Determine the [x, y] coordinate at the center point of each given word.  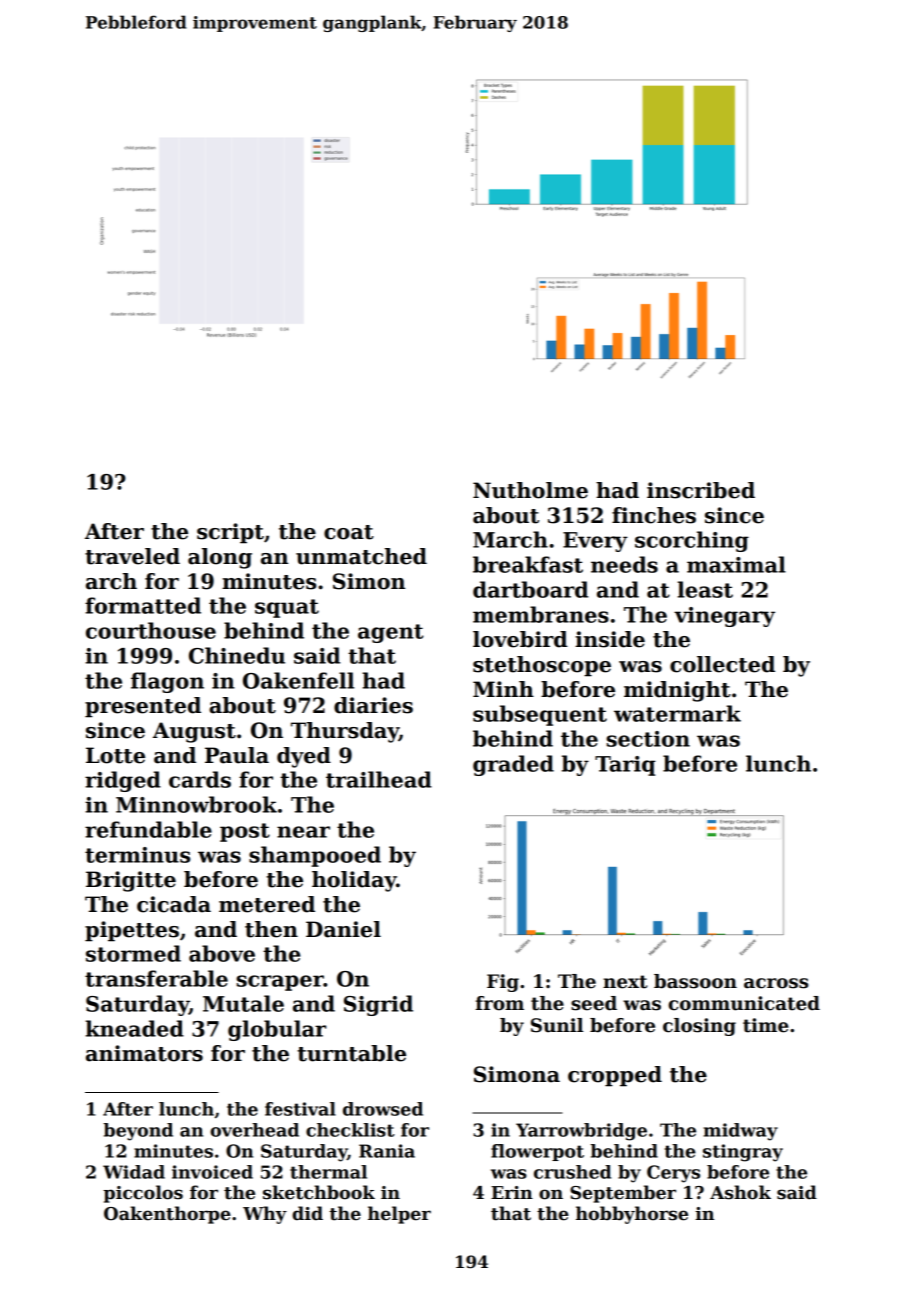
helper [399, 1215]
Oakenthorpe [167, 1215]
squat [287, 608]
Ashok [740, 1192]
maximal [736, 564]
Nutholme [530, 490]
